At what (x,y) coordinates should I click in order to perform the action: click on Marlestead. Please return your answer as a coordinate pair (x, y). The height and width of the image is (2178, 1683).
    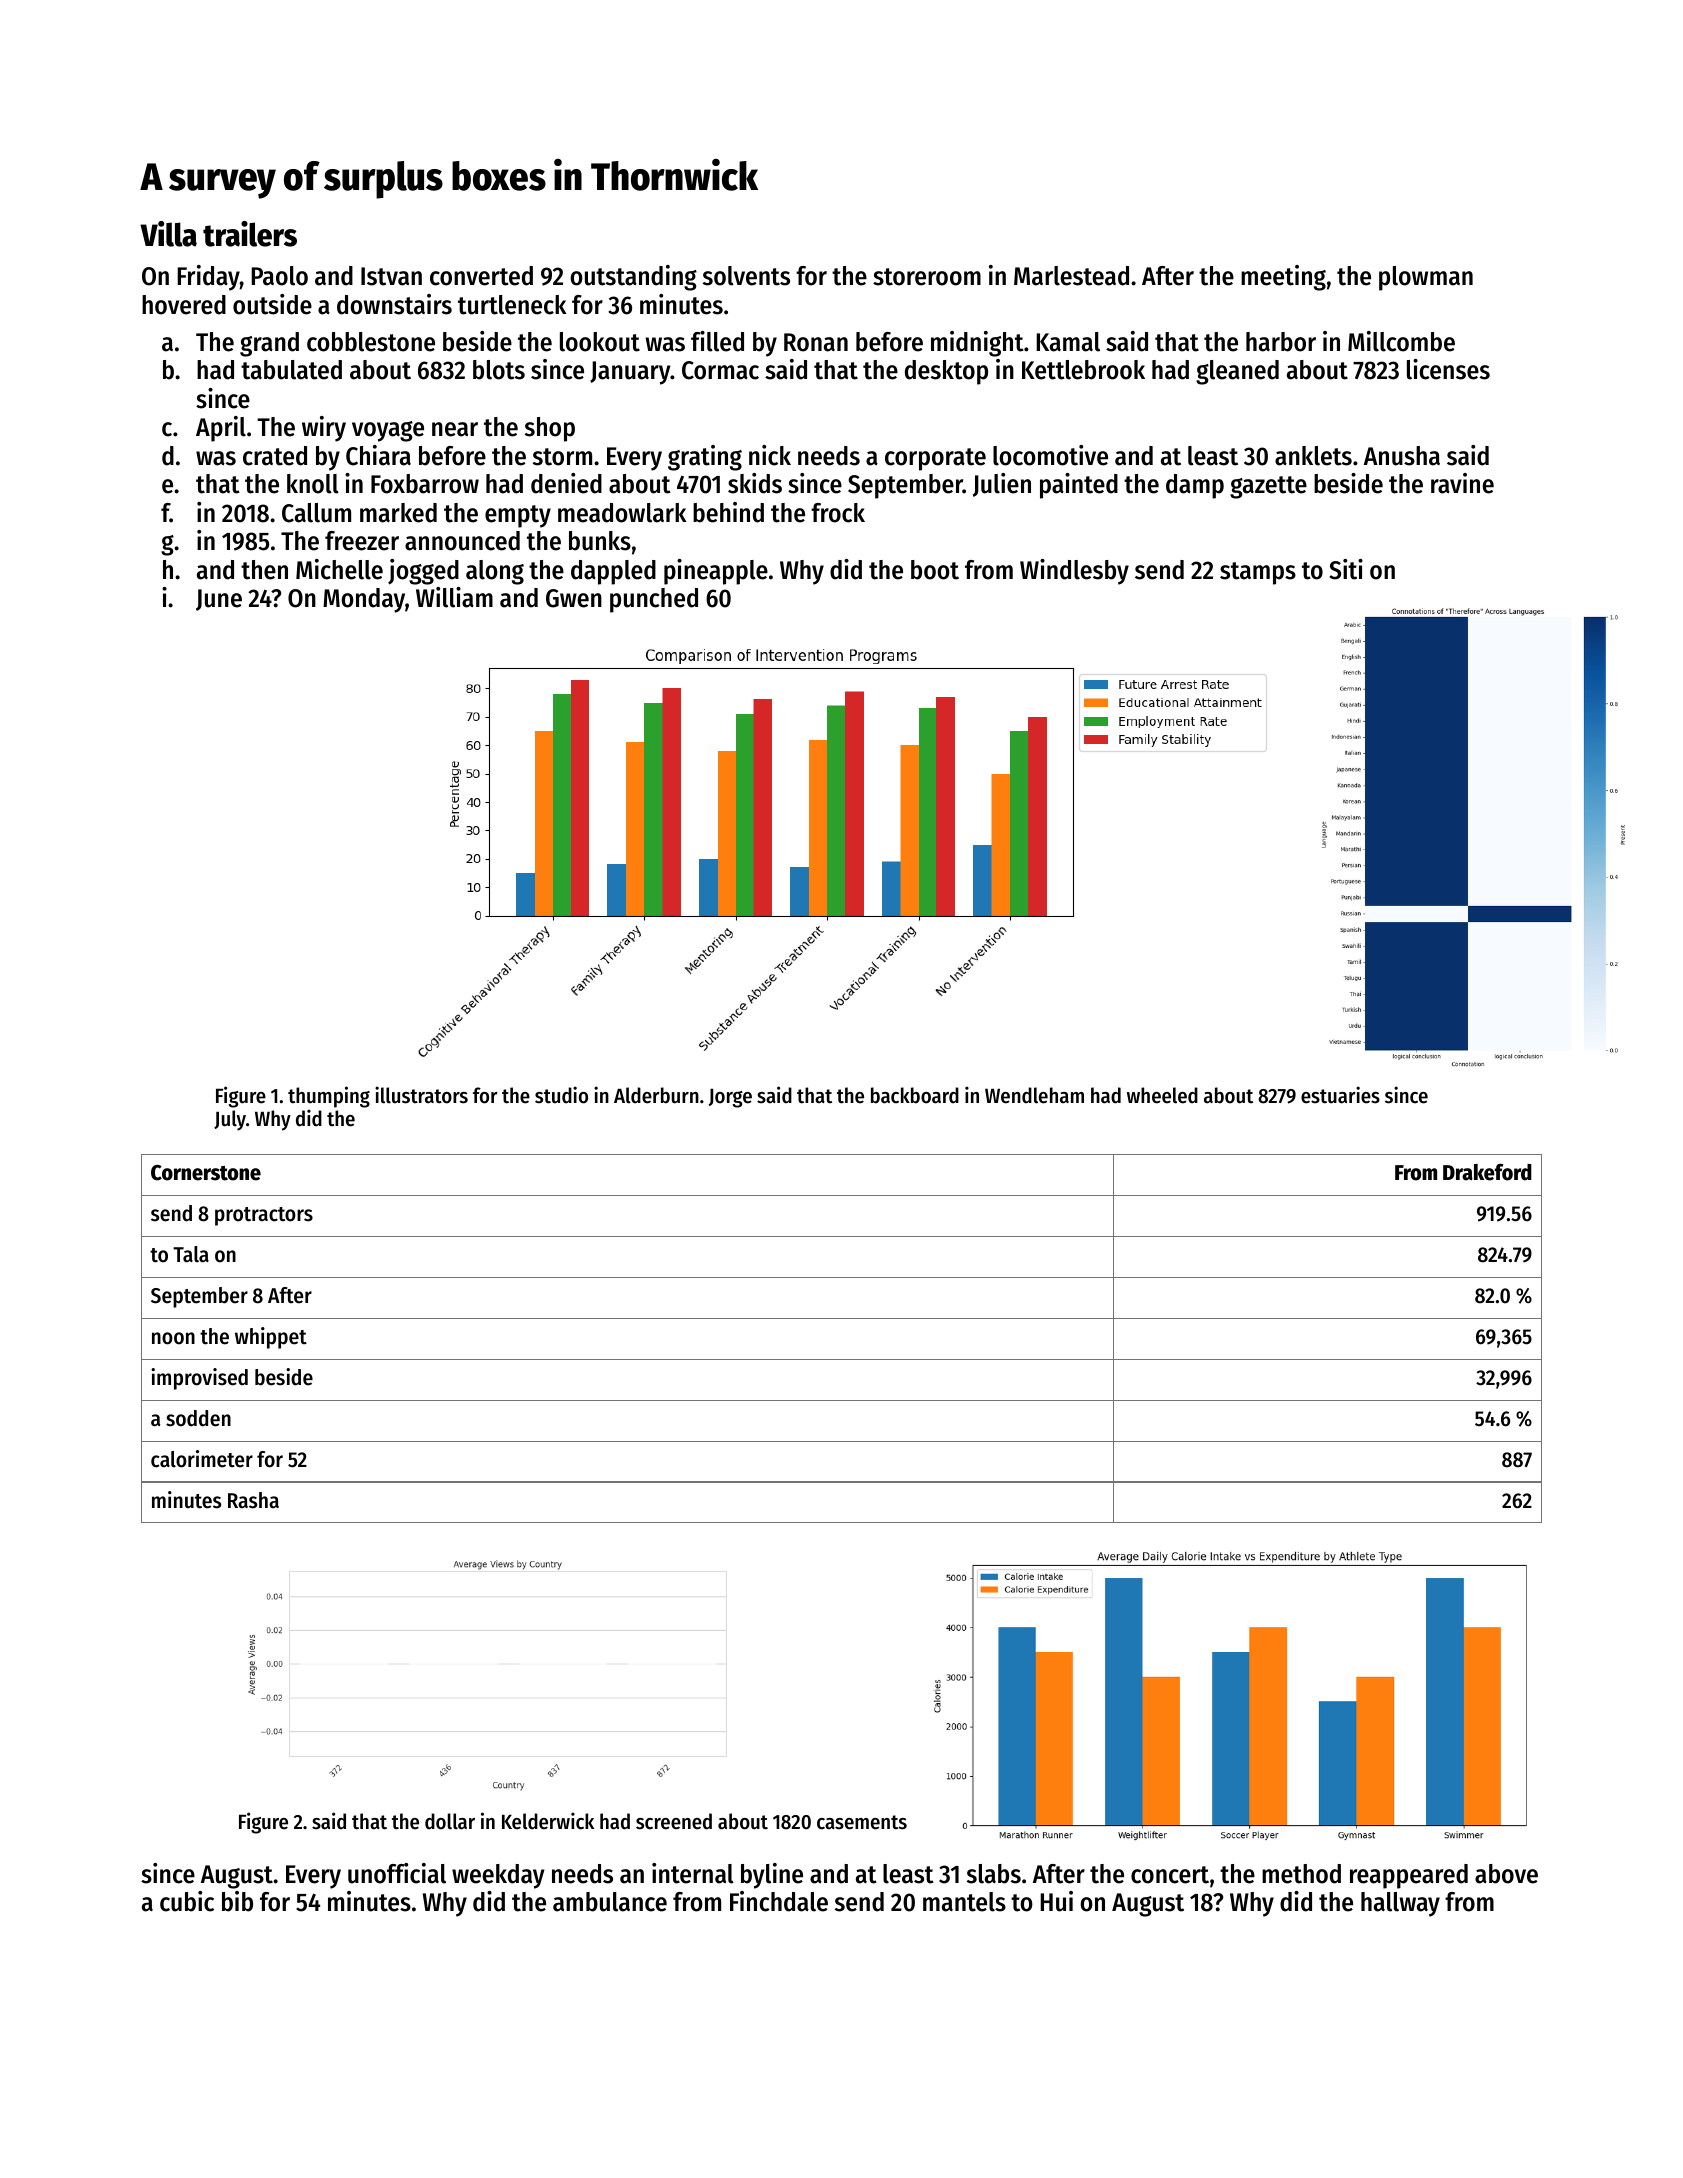
    Looking at the image, I should click on (1071, 276).
